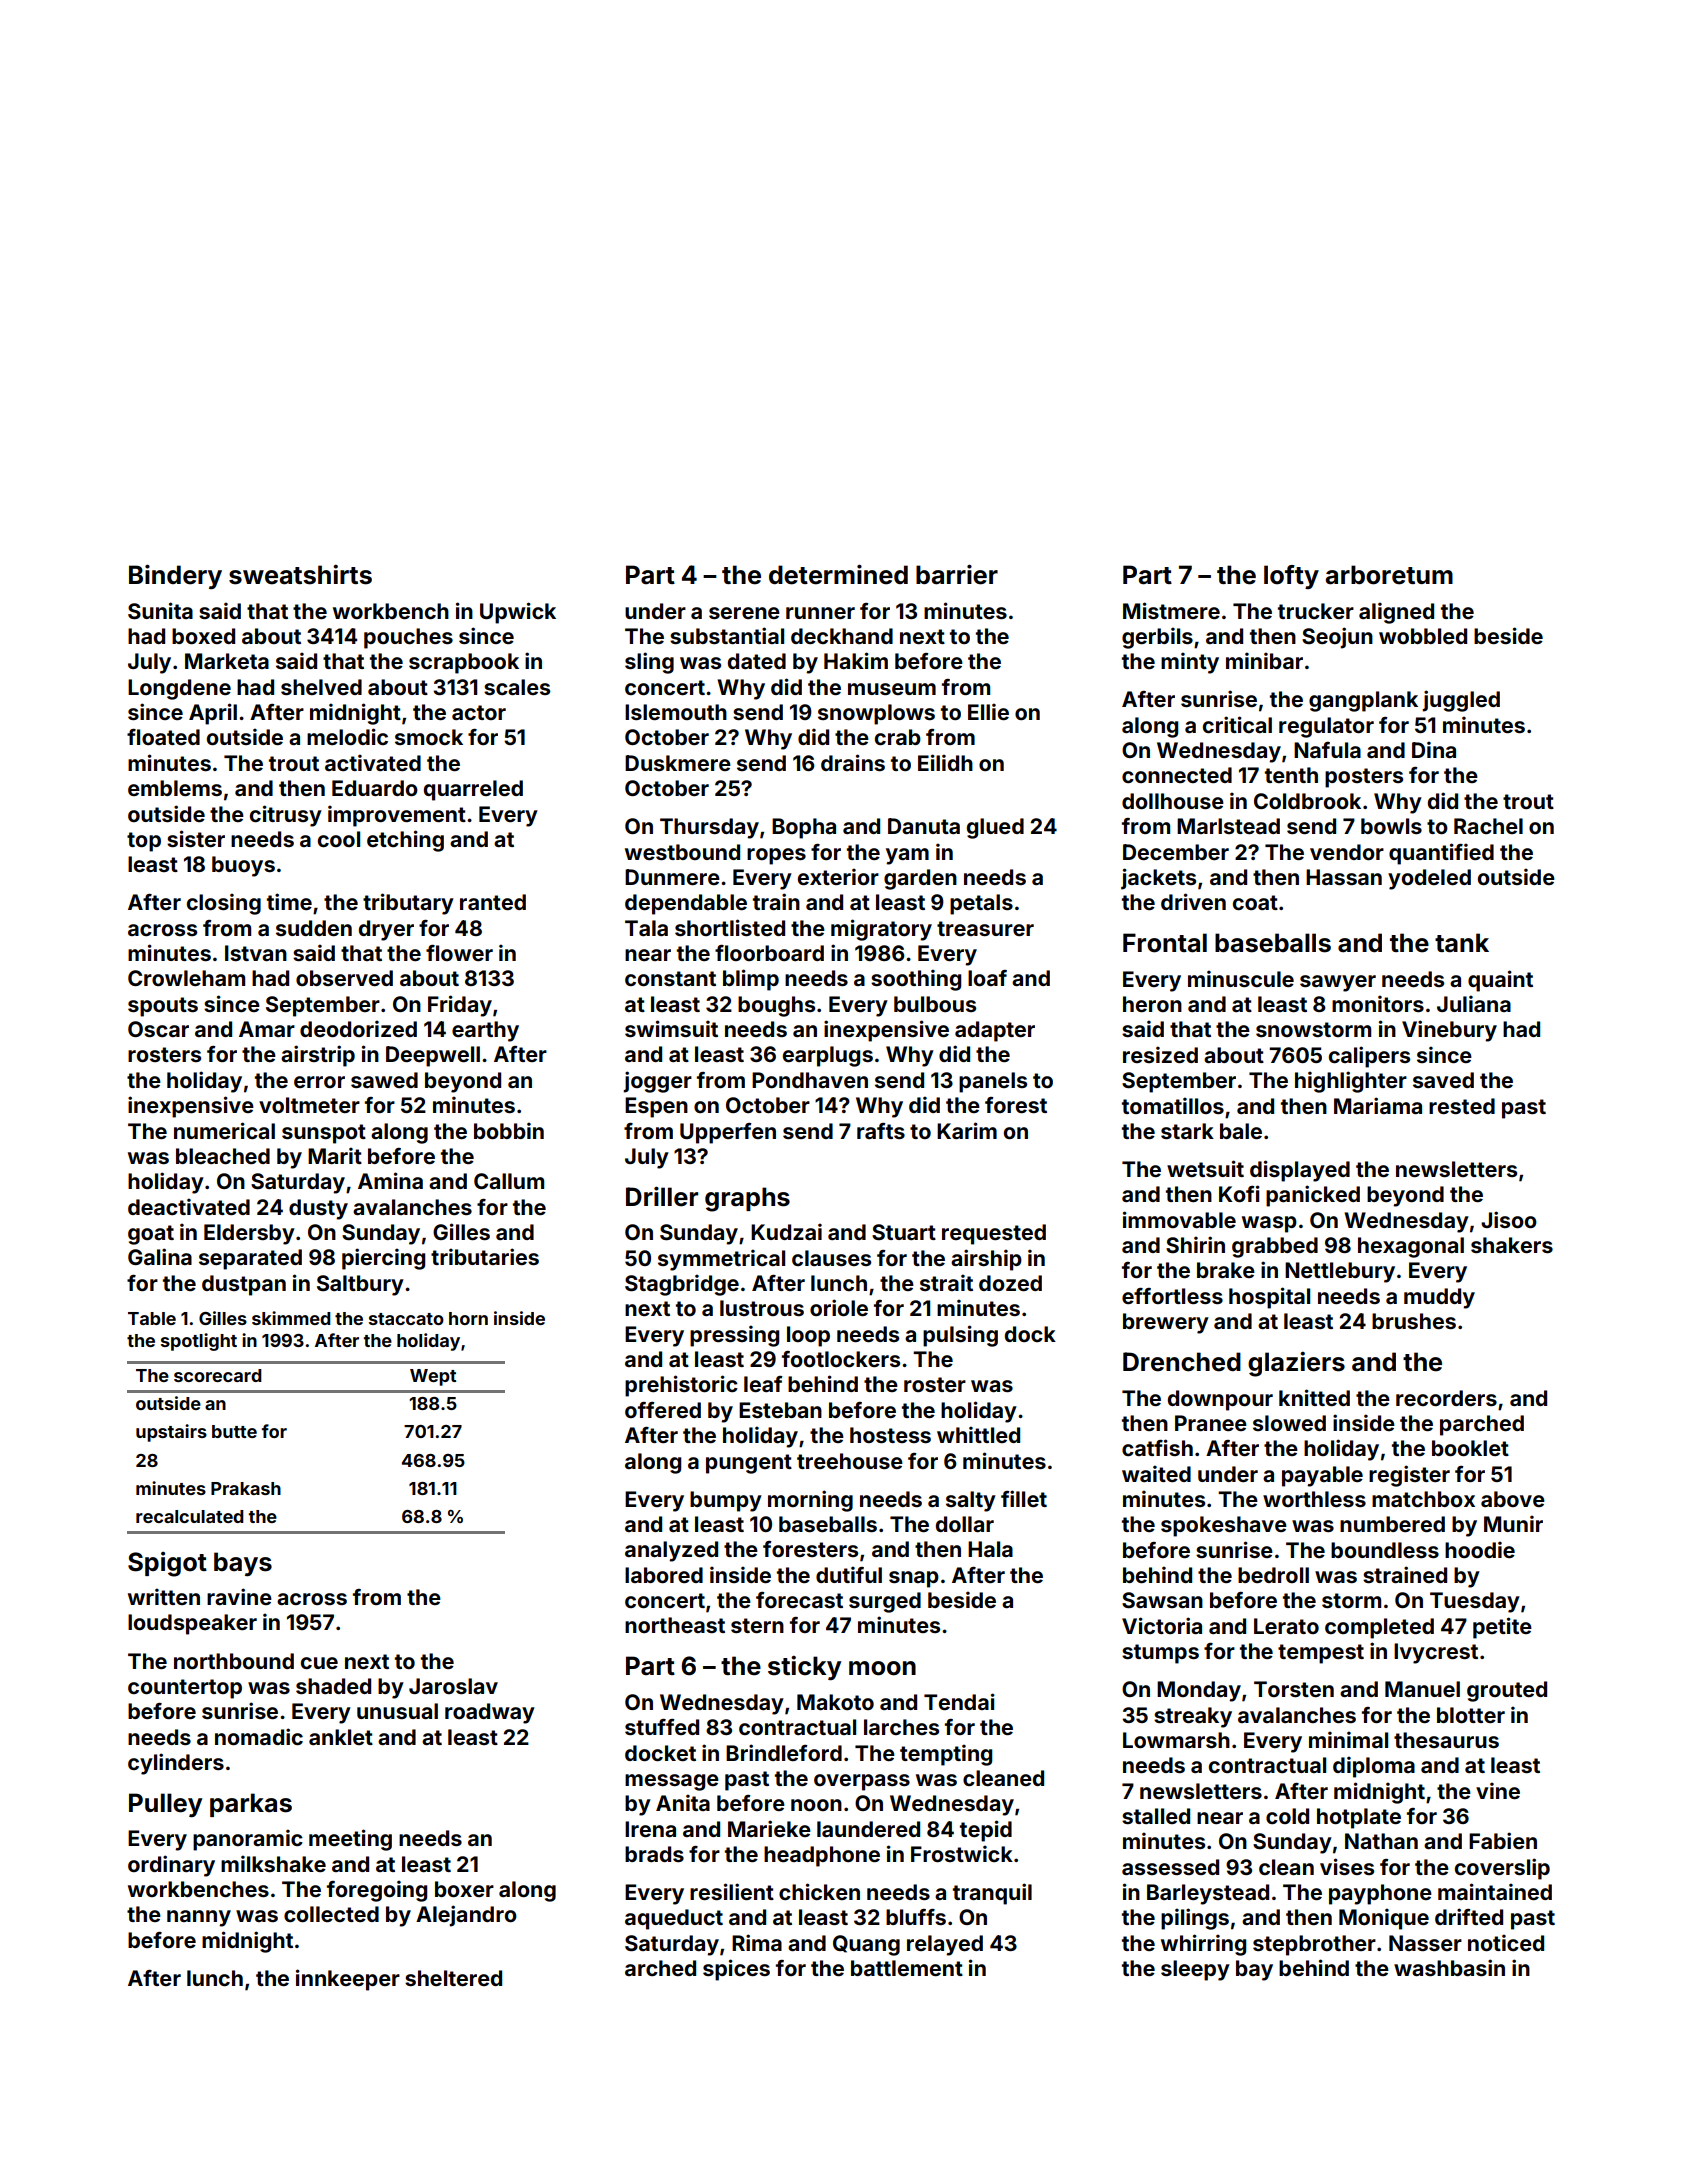 The image size is (1683, 2178). I want to click on blotter, so click(1471, 1715).
